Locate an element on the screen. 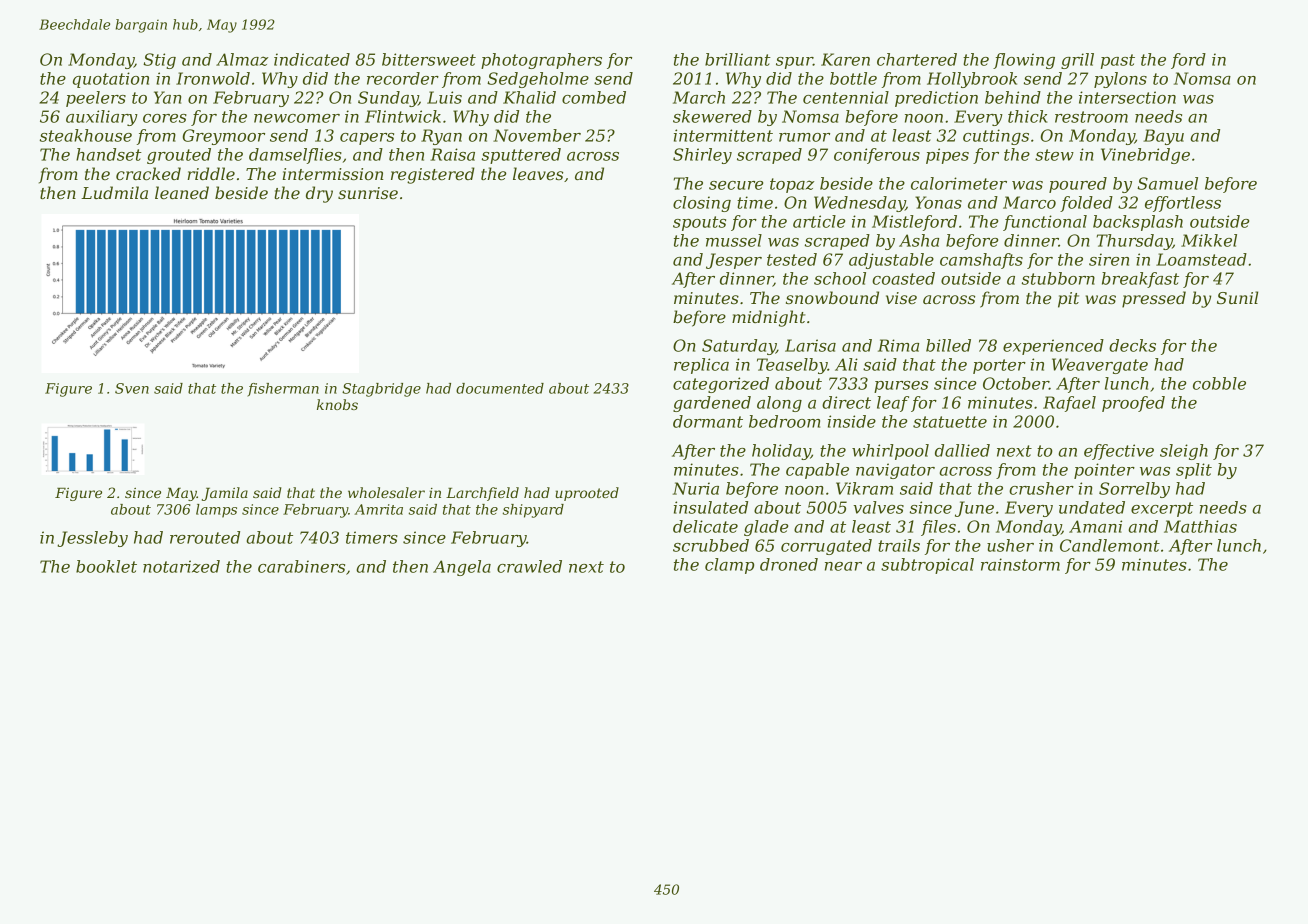 This screenshot has width=1308, height=924. intermittent is located at coordinates (723, 135).
